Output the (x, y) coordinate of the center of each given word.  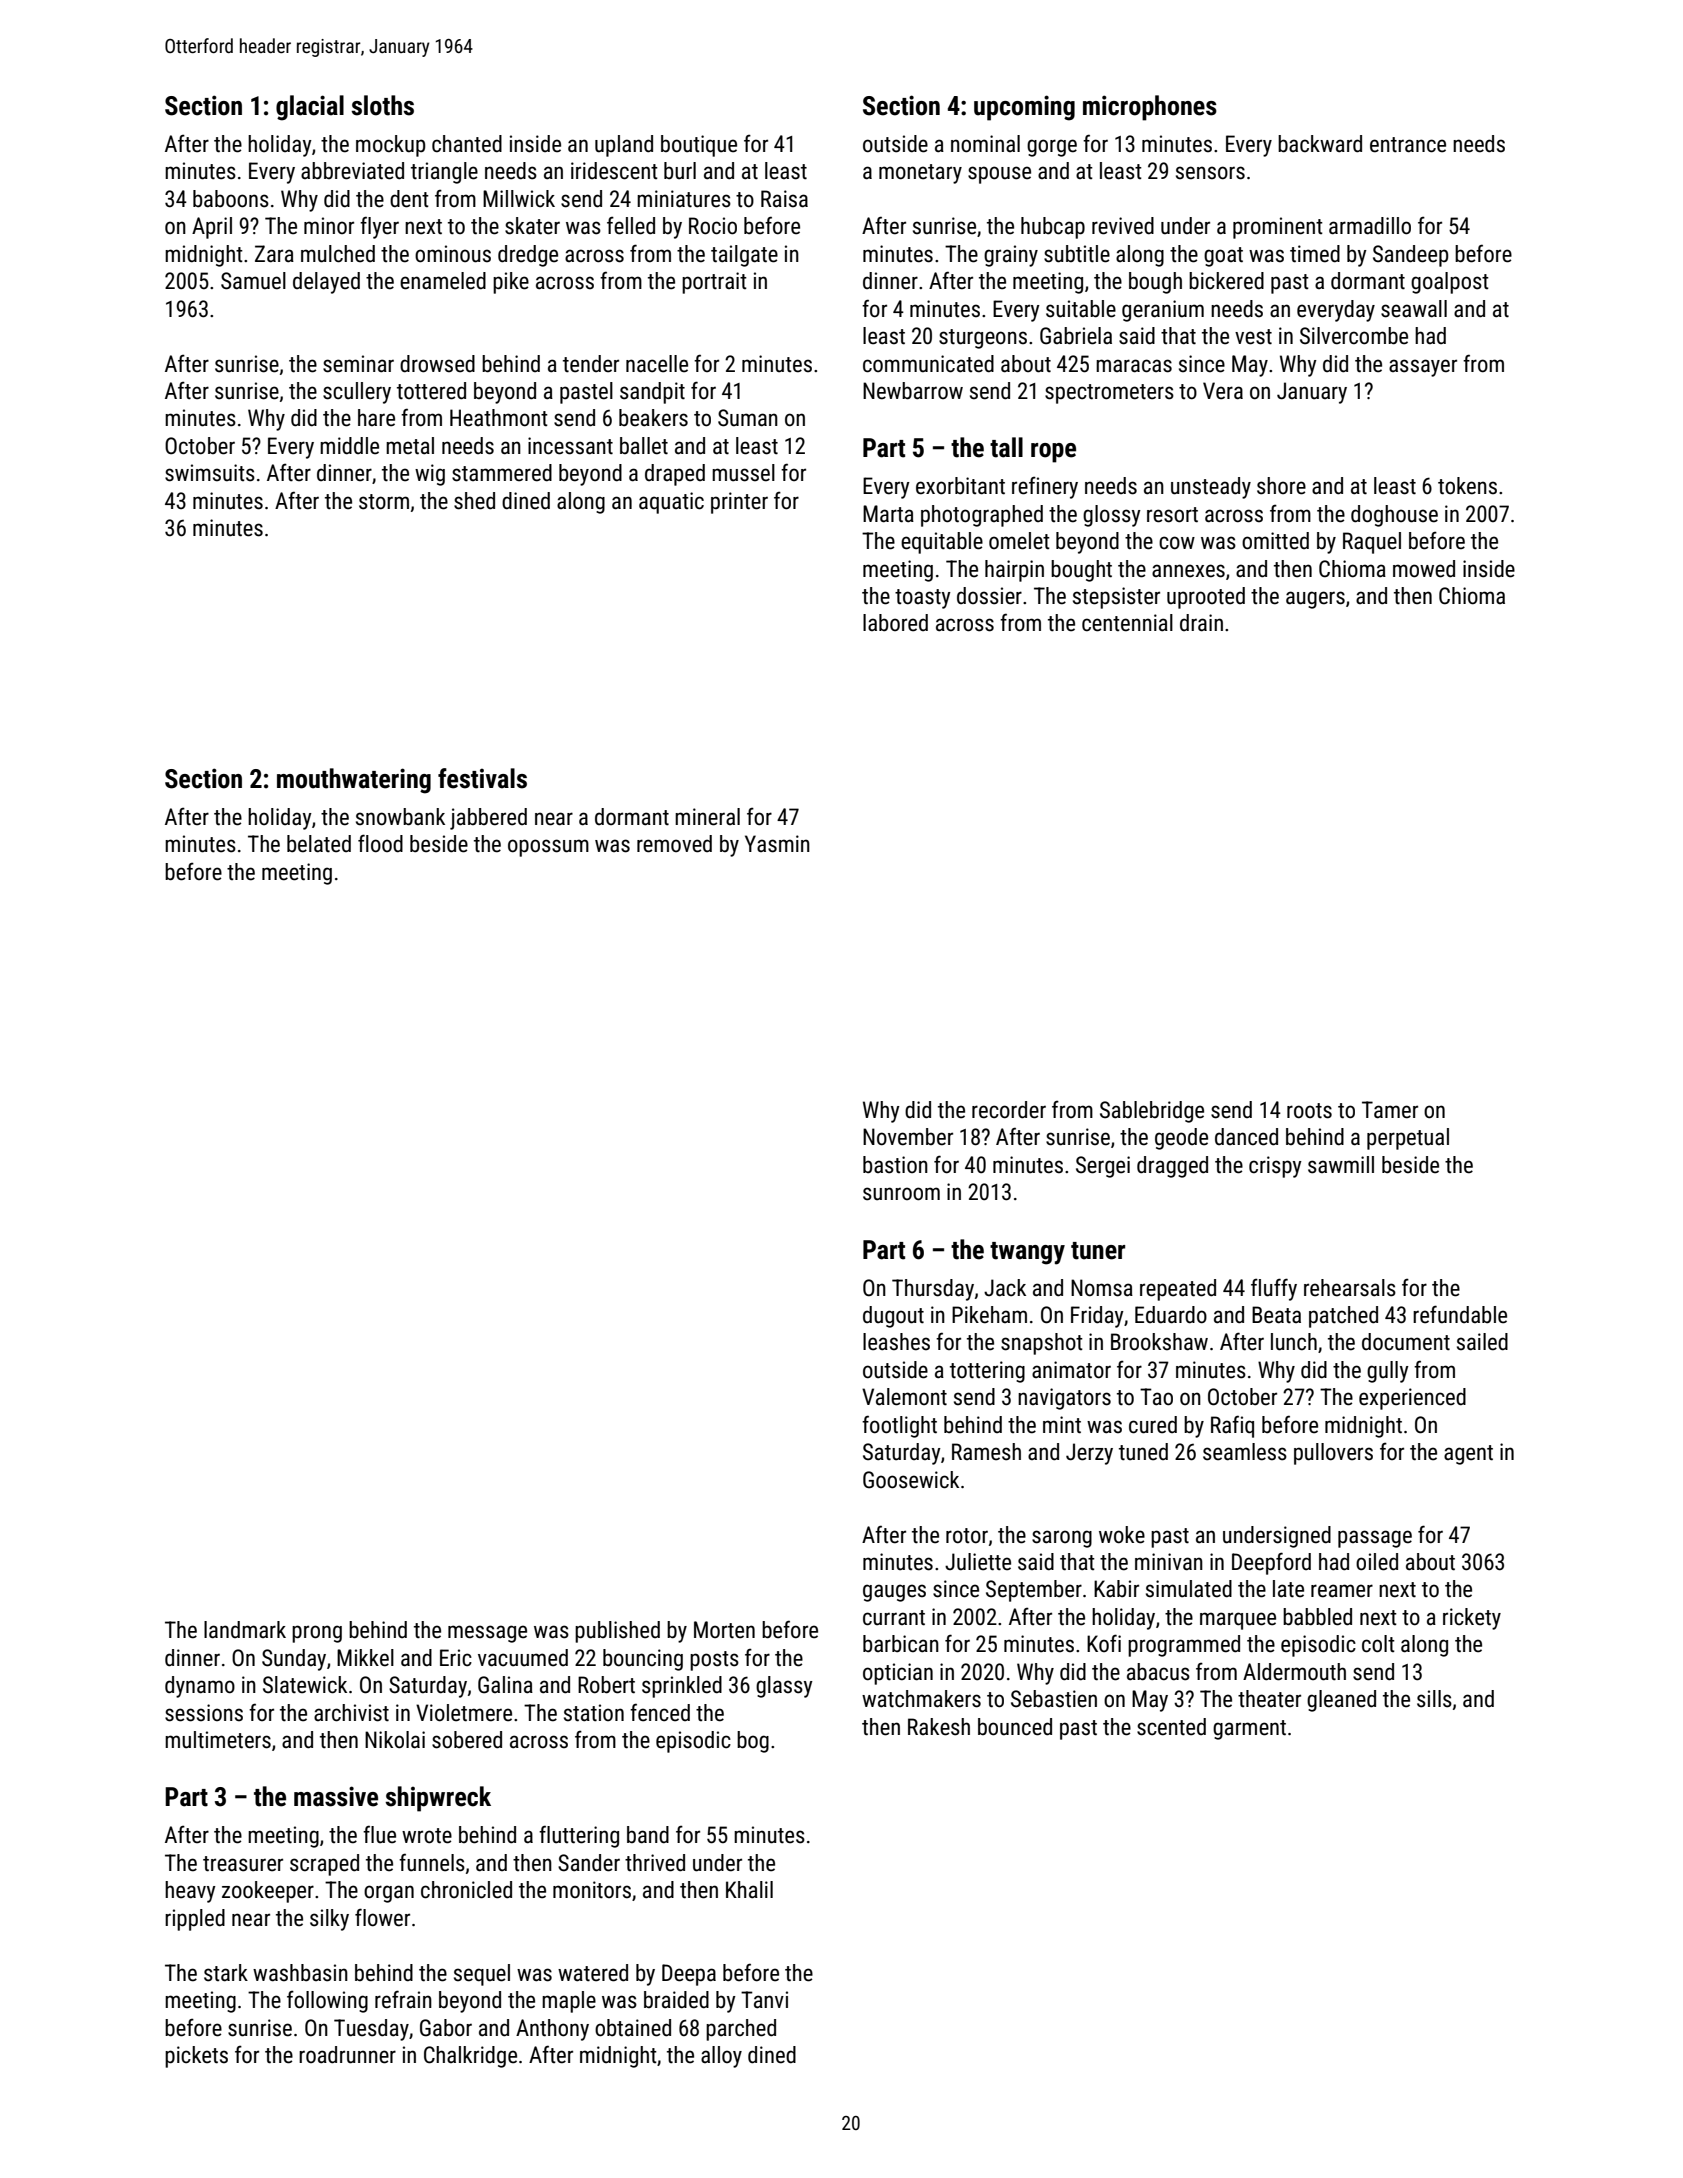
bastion (895, 1165)
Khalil (749, 1890)
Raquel (1372, 543)
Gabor (446, 2028)
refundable (1460, 1314)
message (487, 1634)
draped (675, 475)
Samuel (253, 281)
